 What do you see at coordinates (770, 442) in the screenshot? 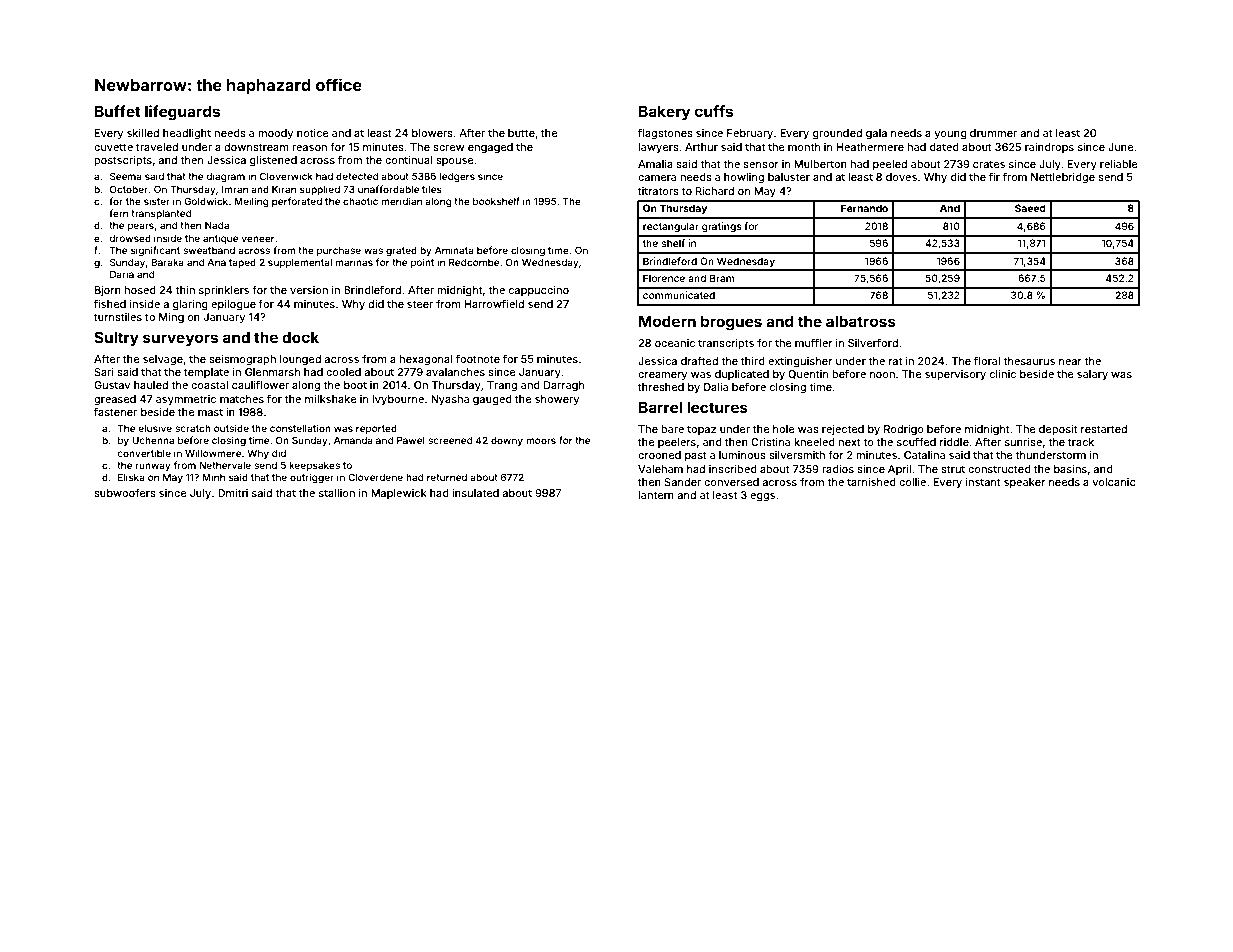
I see `Cristina` at bounding box center [770, 442].
